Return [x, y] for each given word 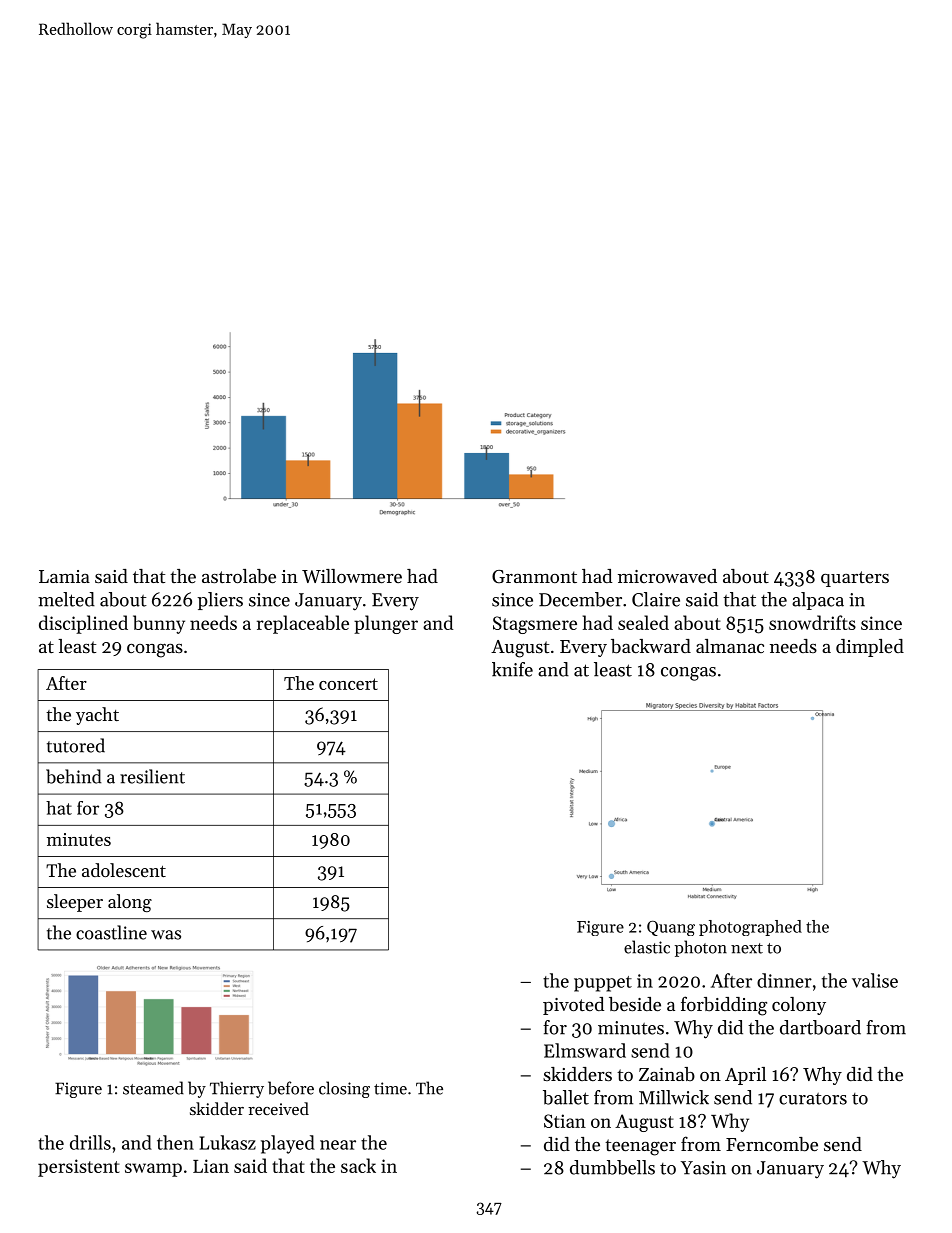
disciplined [83, 624]
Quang [671, 928]
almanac [730, 646]
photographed [750, 928]
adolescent [124, 870]
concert [348, 684]
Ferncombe [772, 1144]
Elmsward [585, 1050]
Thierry [237, 1089]
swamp [153, 1170]
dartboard [820, 1027]
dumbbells [612, 1167]
